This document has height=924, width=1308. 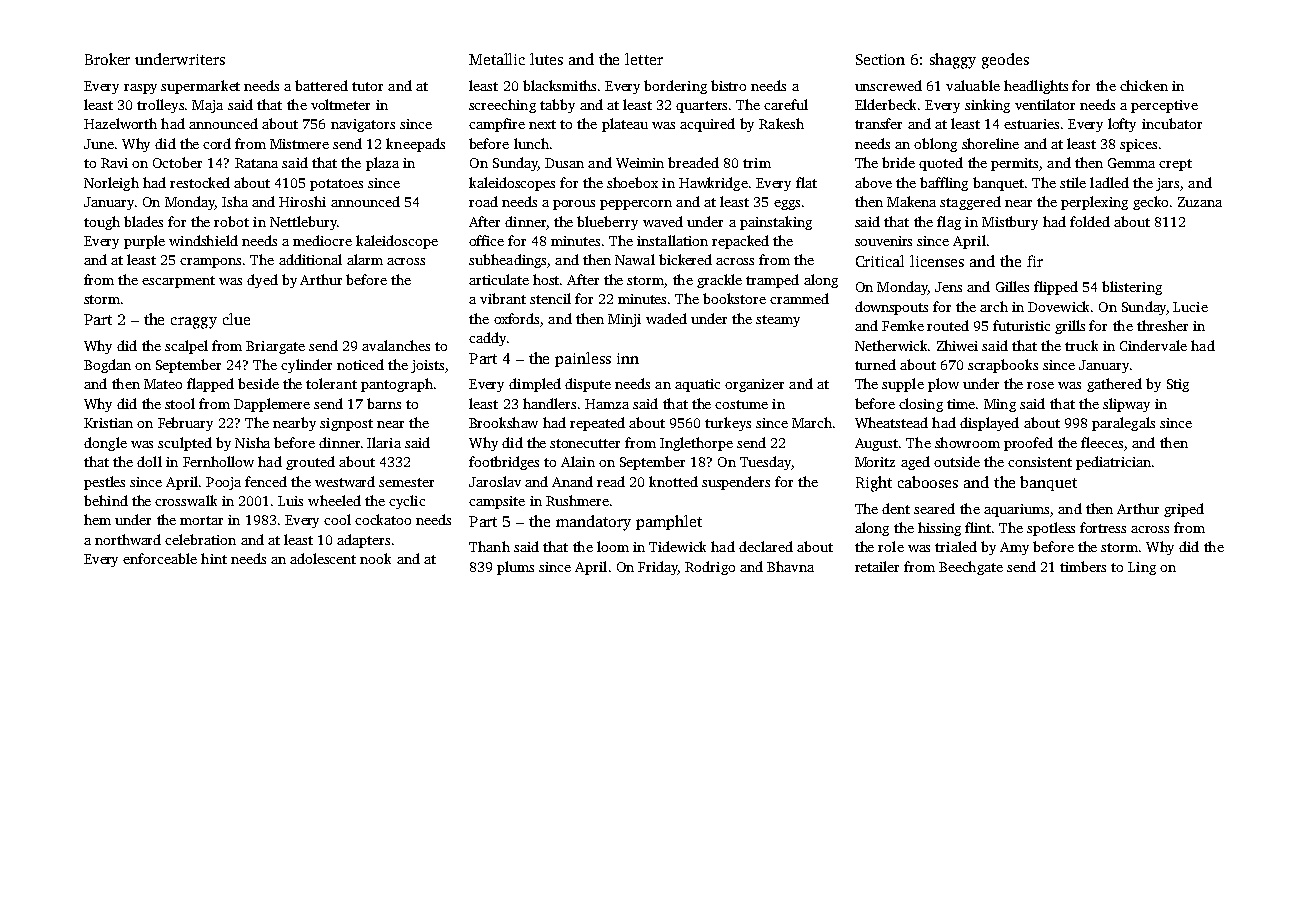 I want to click on purple, so click(x=144, y=242).
